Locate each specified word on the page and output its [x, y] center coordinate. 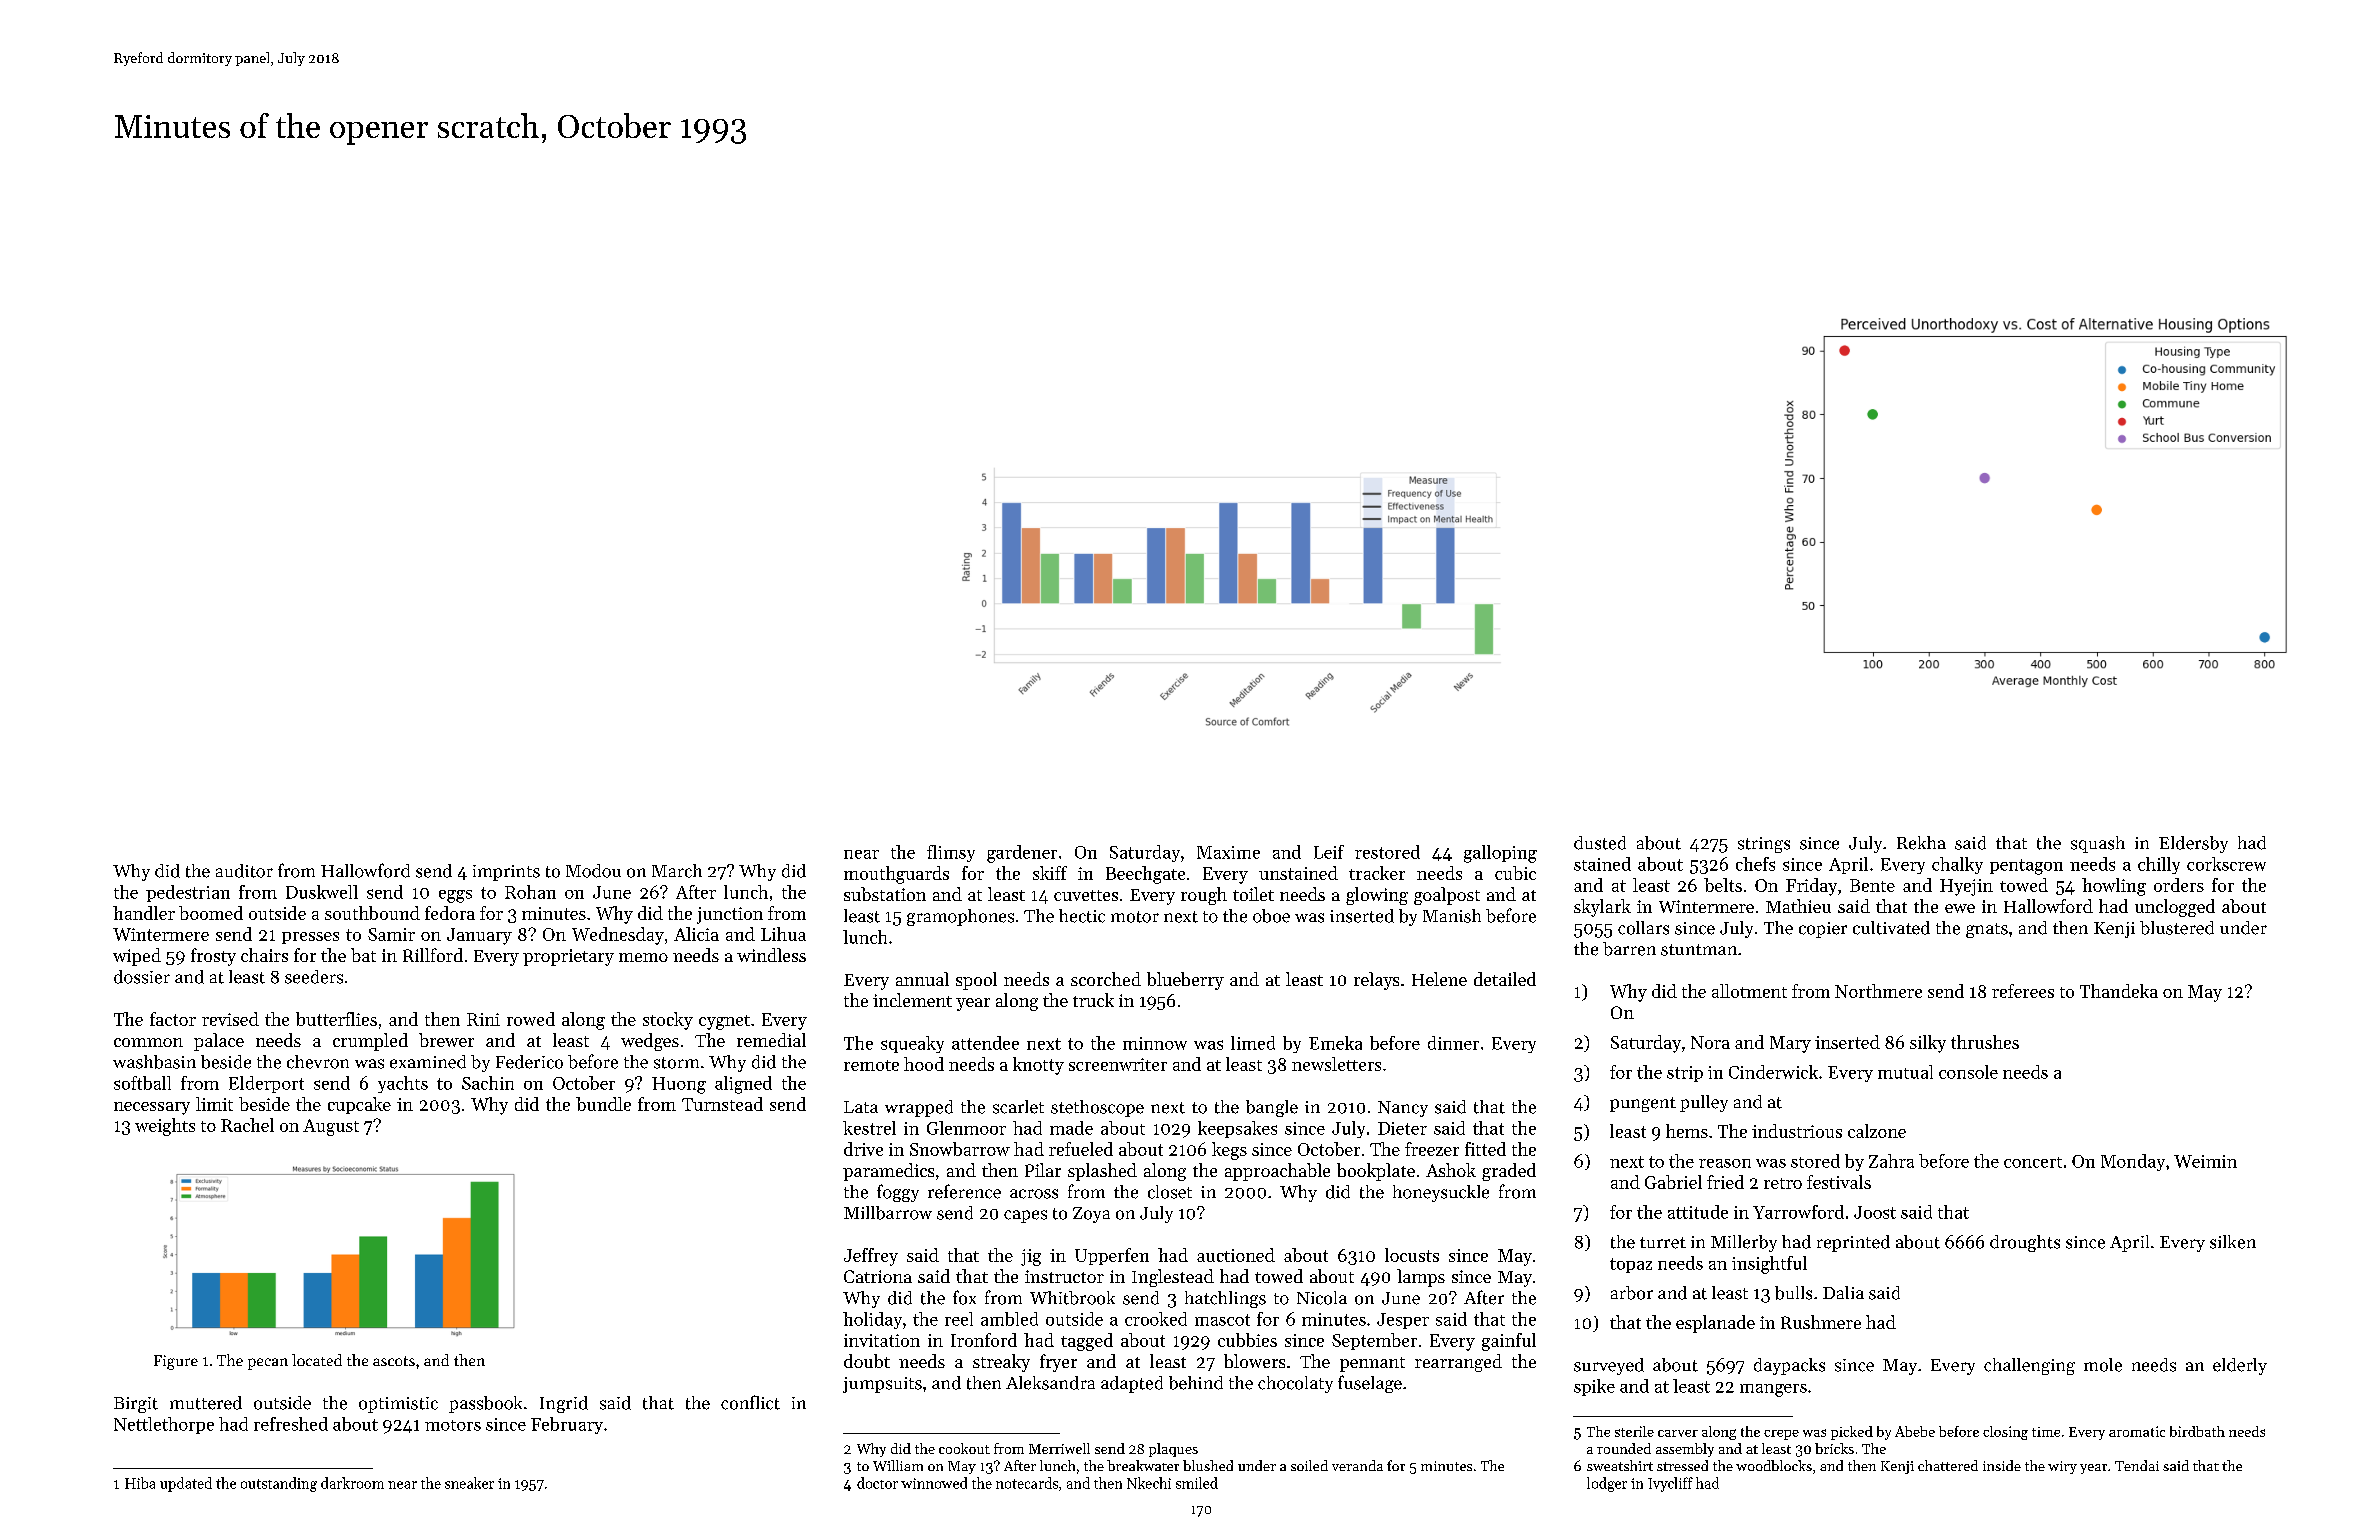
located [317, 1360]
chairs [264, 955]
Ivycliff [1670, 1484]
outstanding [279, 1484]
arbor [1632, 1293]
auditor [244, 871]
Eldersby [2193, 844]
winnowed [934, 1483]
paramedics [888, 1172]
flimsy [951, 853]
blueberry [1185, 981]
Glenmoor [966, 1128]
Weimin [2205, 1161]
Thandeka [2119, 991]
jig [1031, 1257]
